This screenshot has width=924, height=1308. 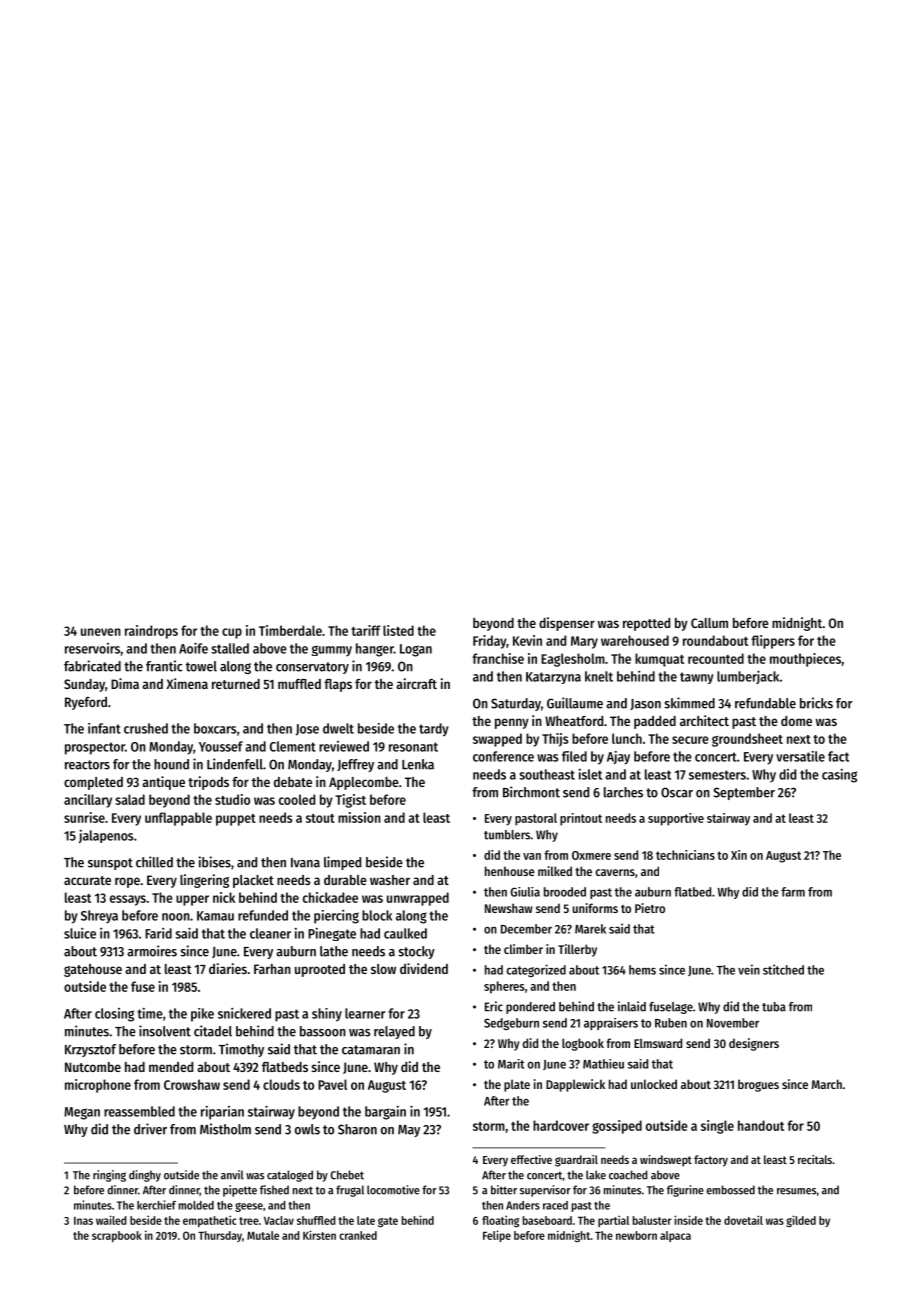 What do you see at coordinates (104, 728) in the screenshot?
I see `infant` at bounding box center [104, 728].
